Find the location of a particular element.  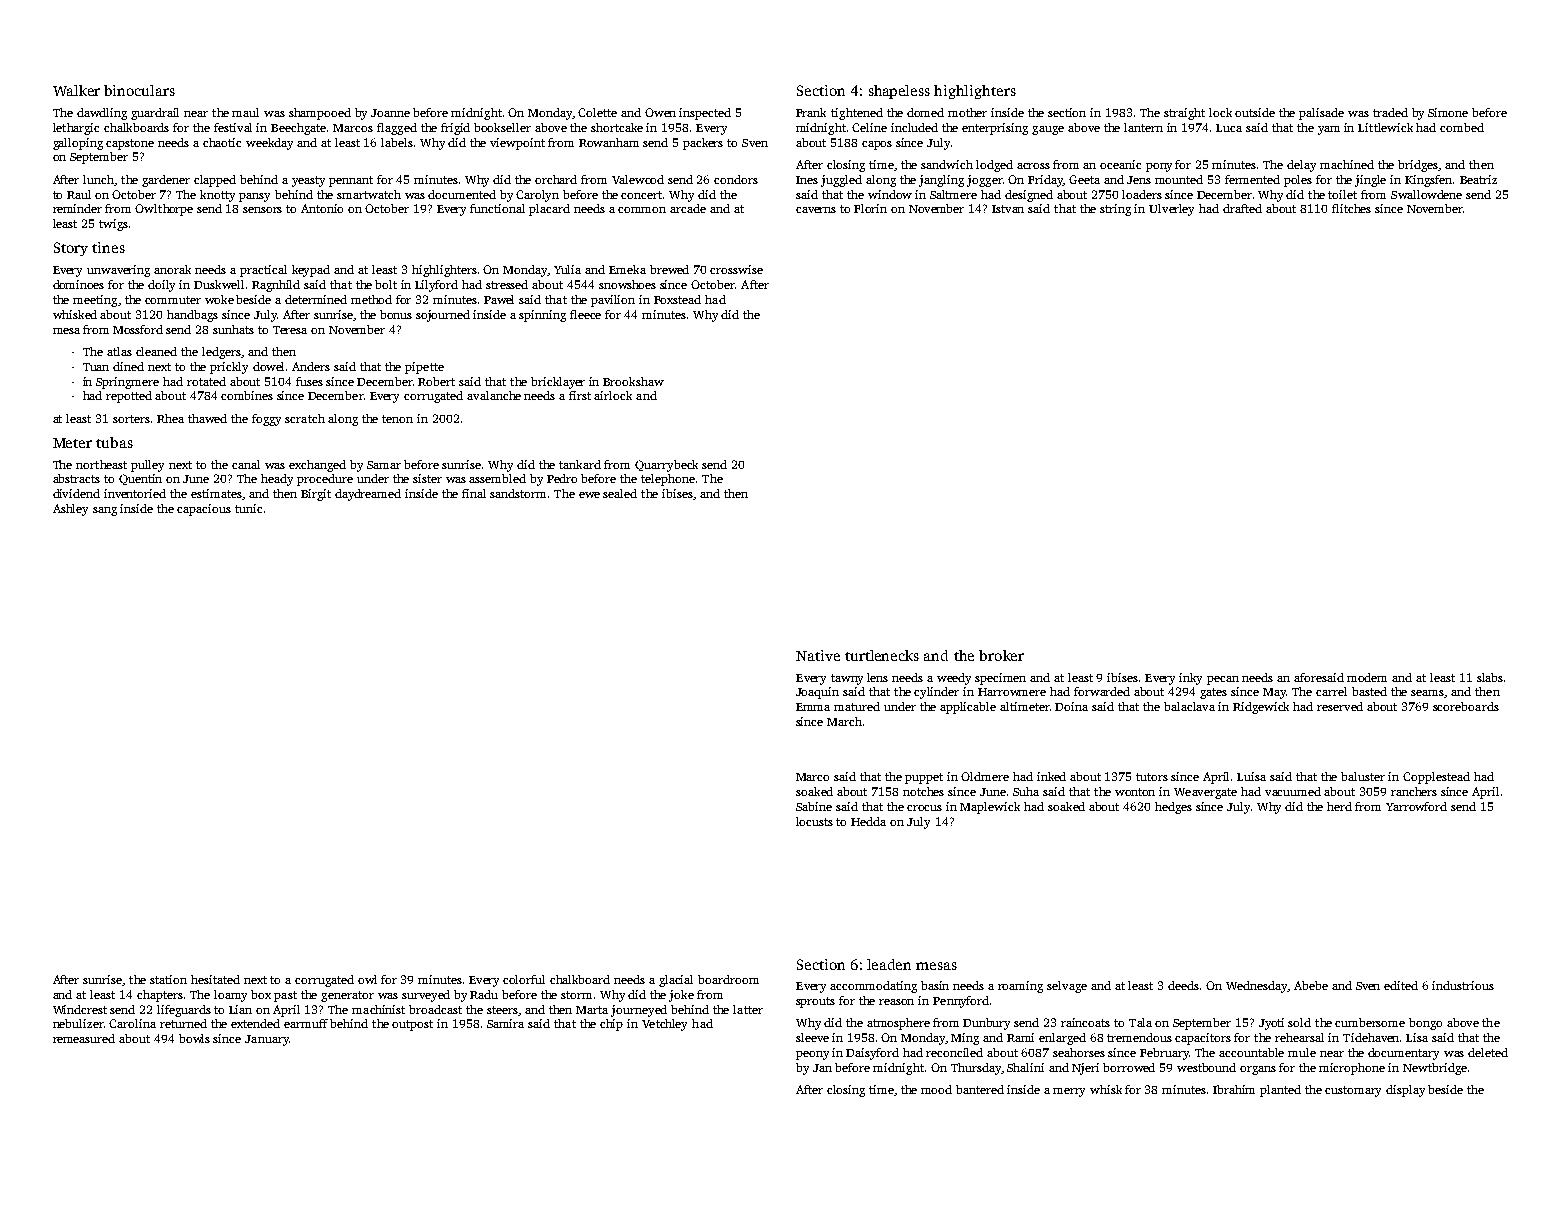

herd is located at coordinates (1339, 806).
